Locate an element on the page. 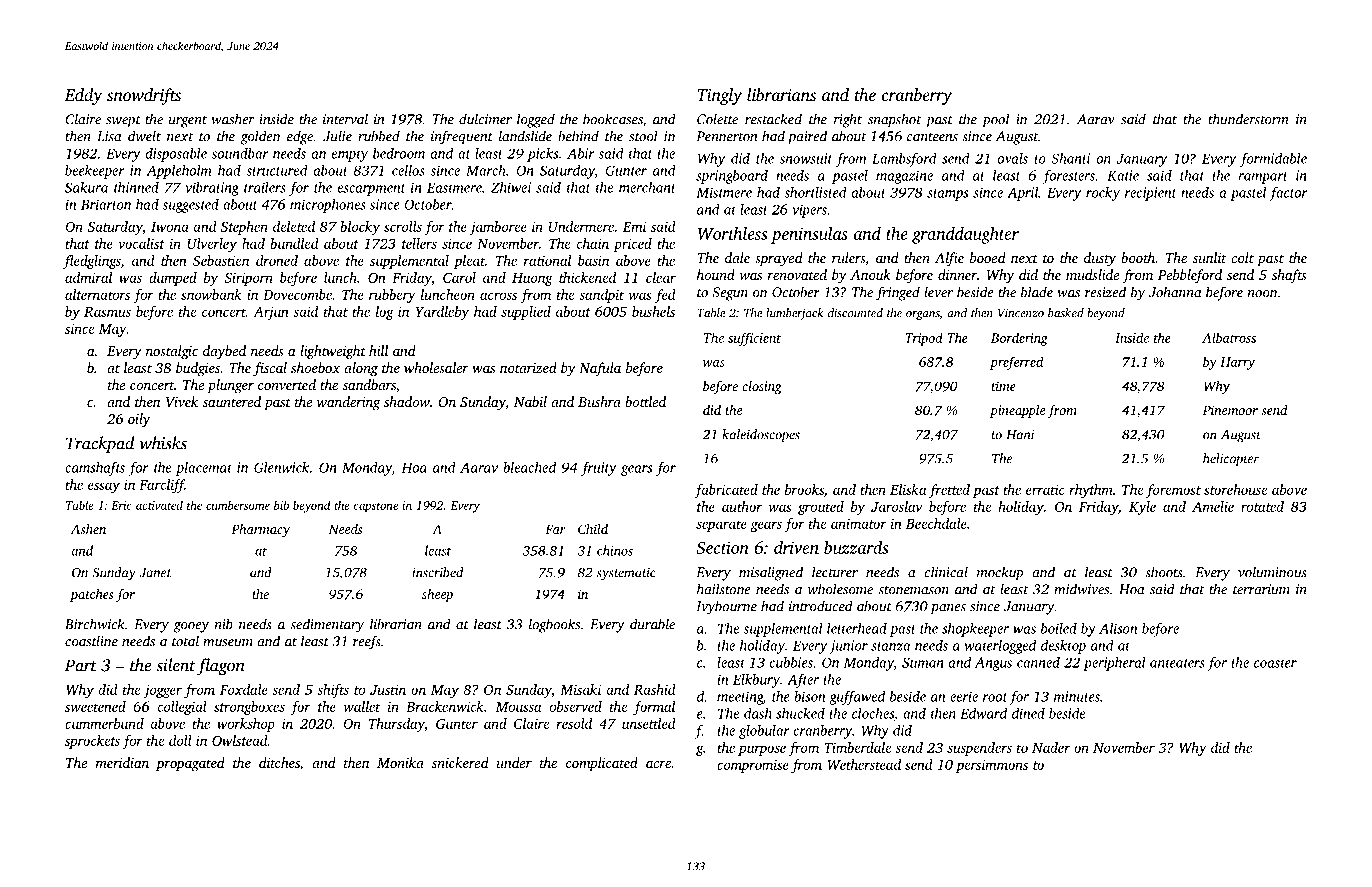 This document has height=887, width=1372. pineapple is located at coordinates (1017, 411).
